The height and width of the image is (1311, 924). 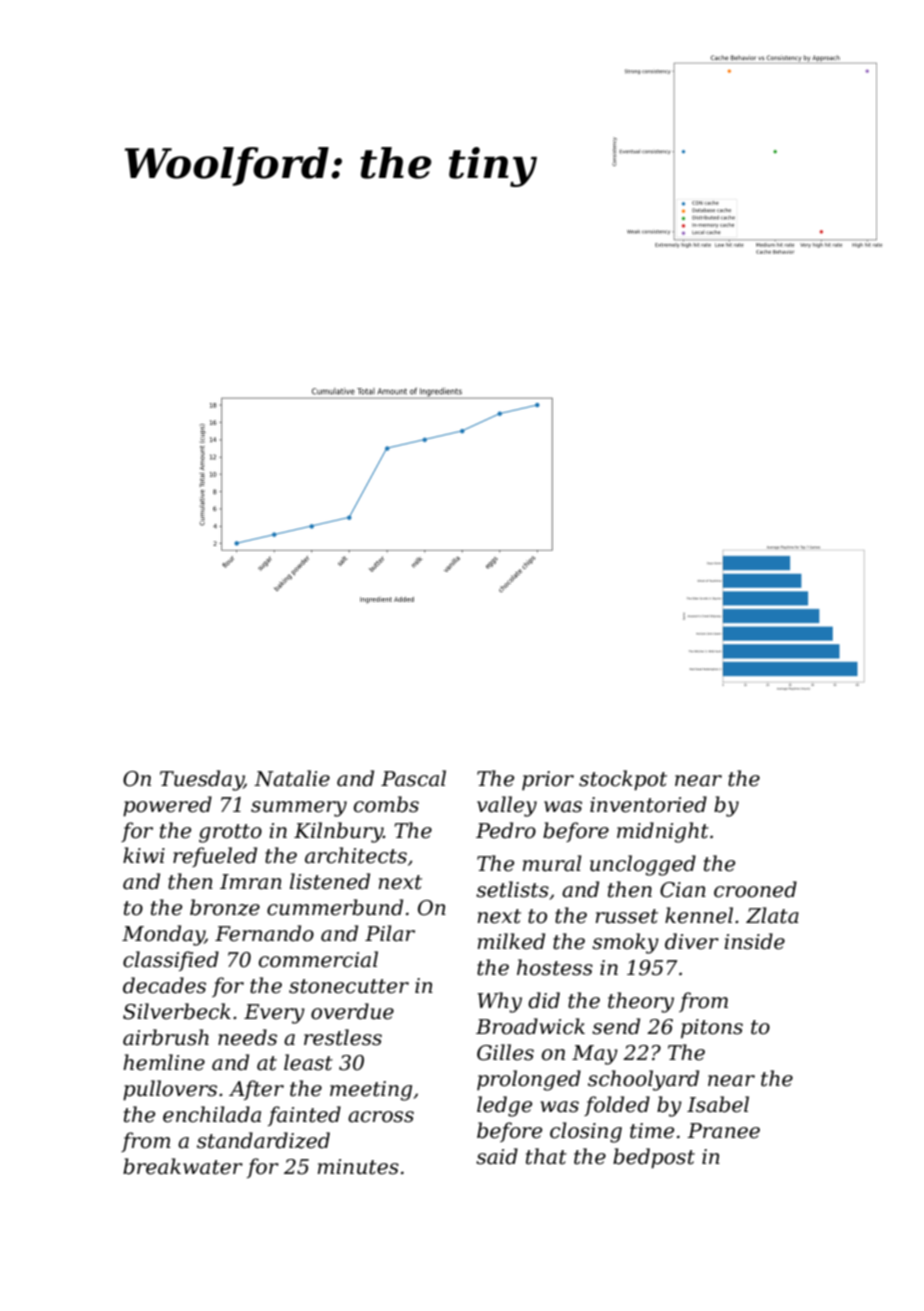 I want to click on breakwater, so click(x=183, y=1166).
